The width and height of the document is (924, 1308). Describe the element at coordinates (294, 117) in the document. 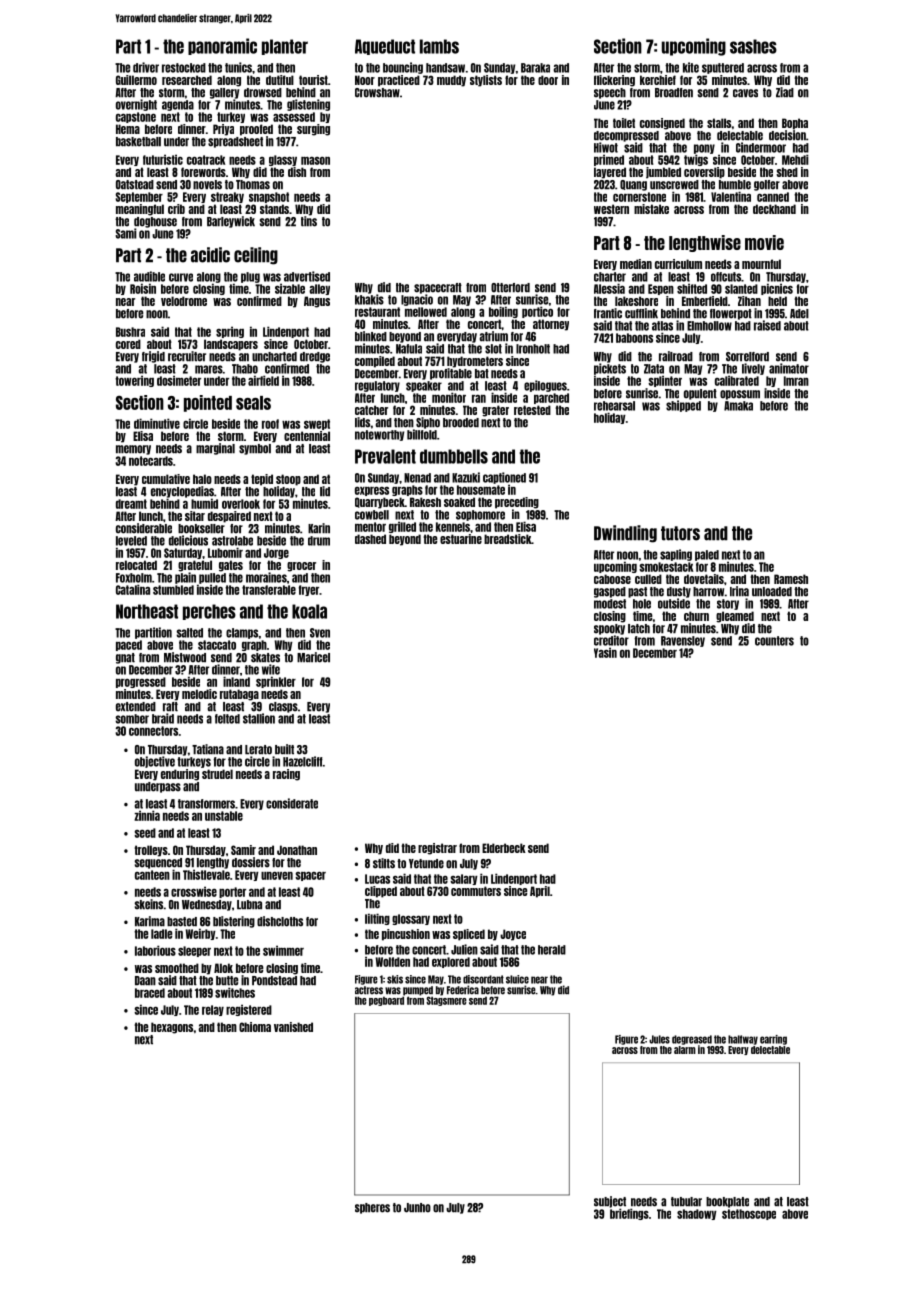

I see `assessed` at that location.
